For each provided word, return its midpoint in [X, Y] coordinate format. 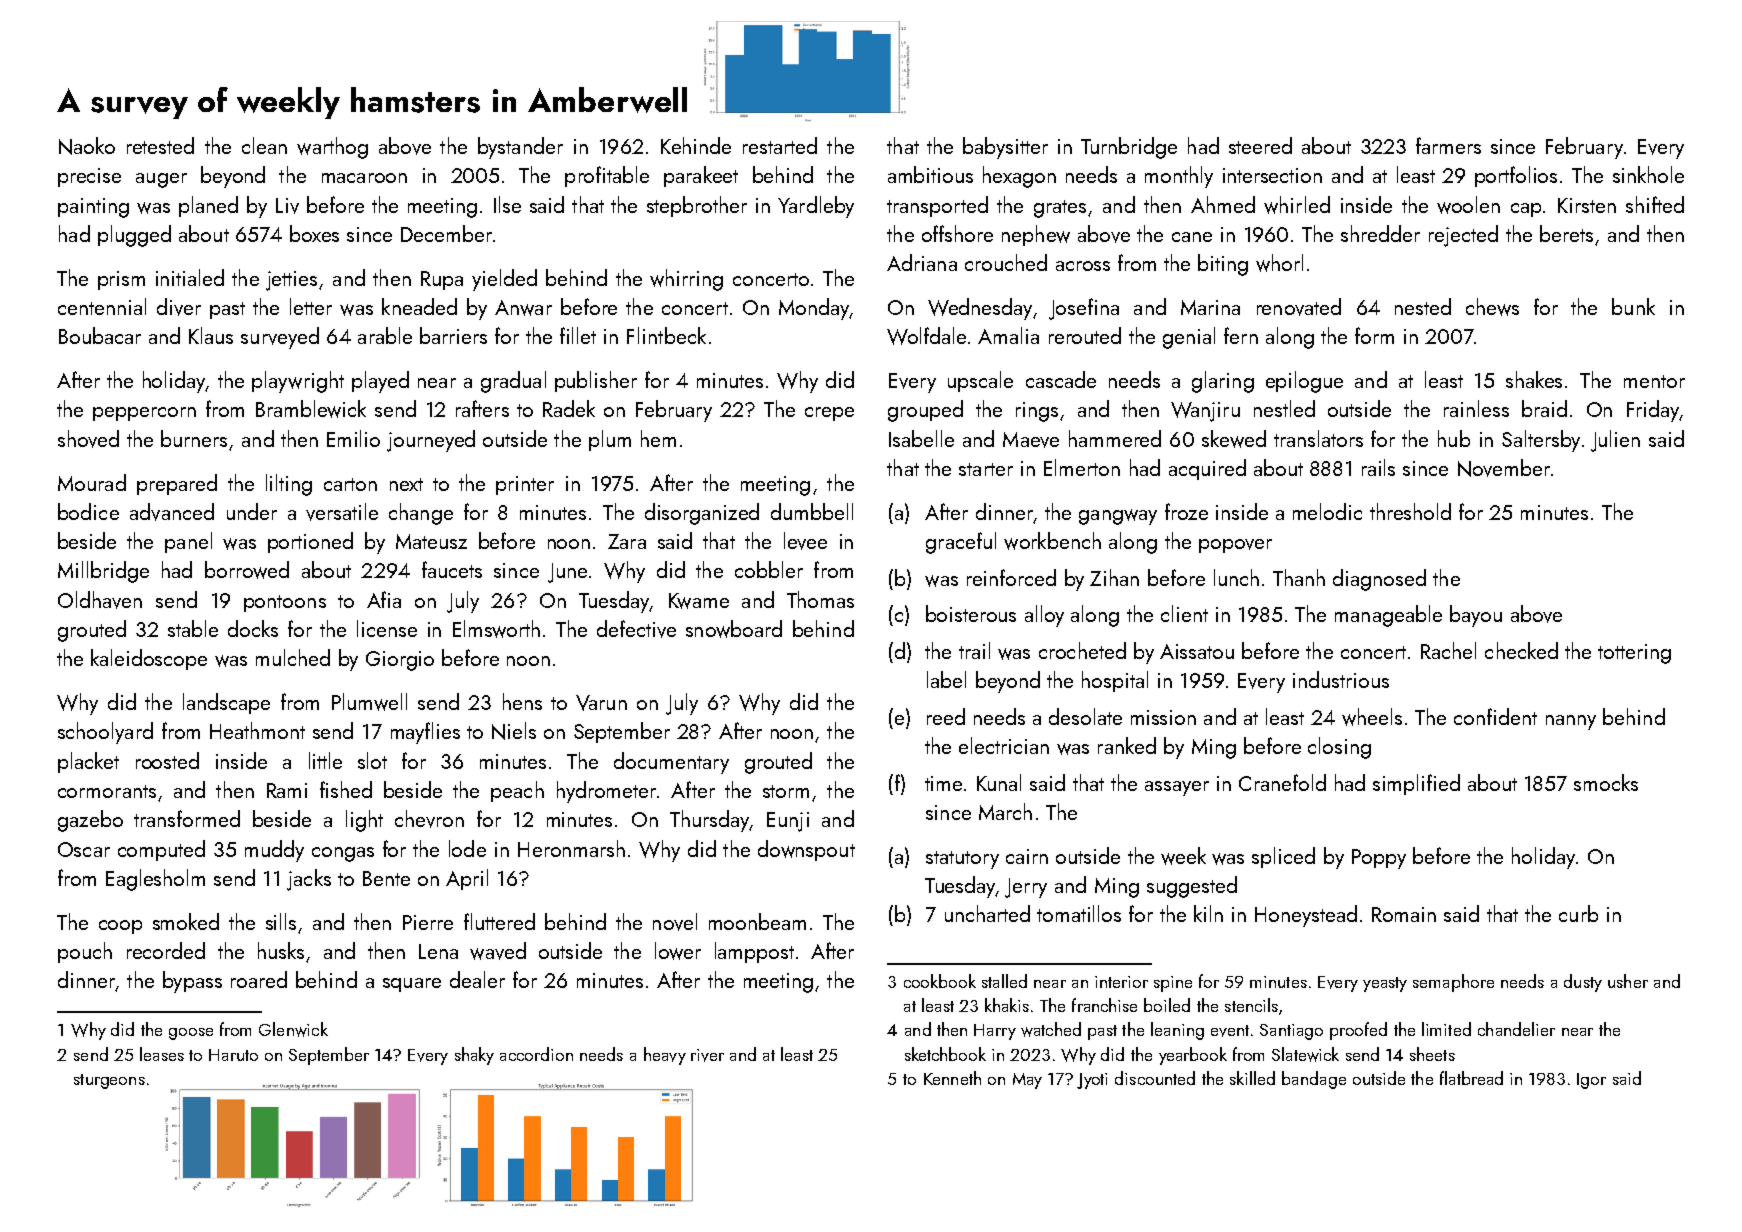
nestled [1284, 408]
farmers [1448, 145]
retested [160, 145]
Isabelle [921, 438]
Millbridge [103, 572]
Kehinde [696, 145]
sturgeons [109, 1081]
